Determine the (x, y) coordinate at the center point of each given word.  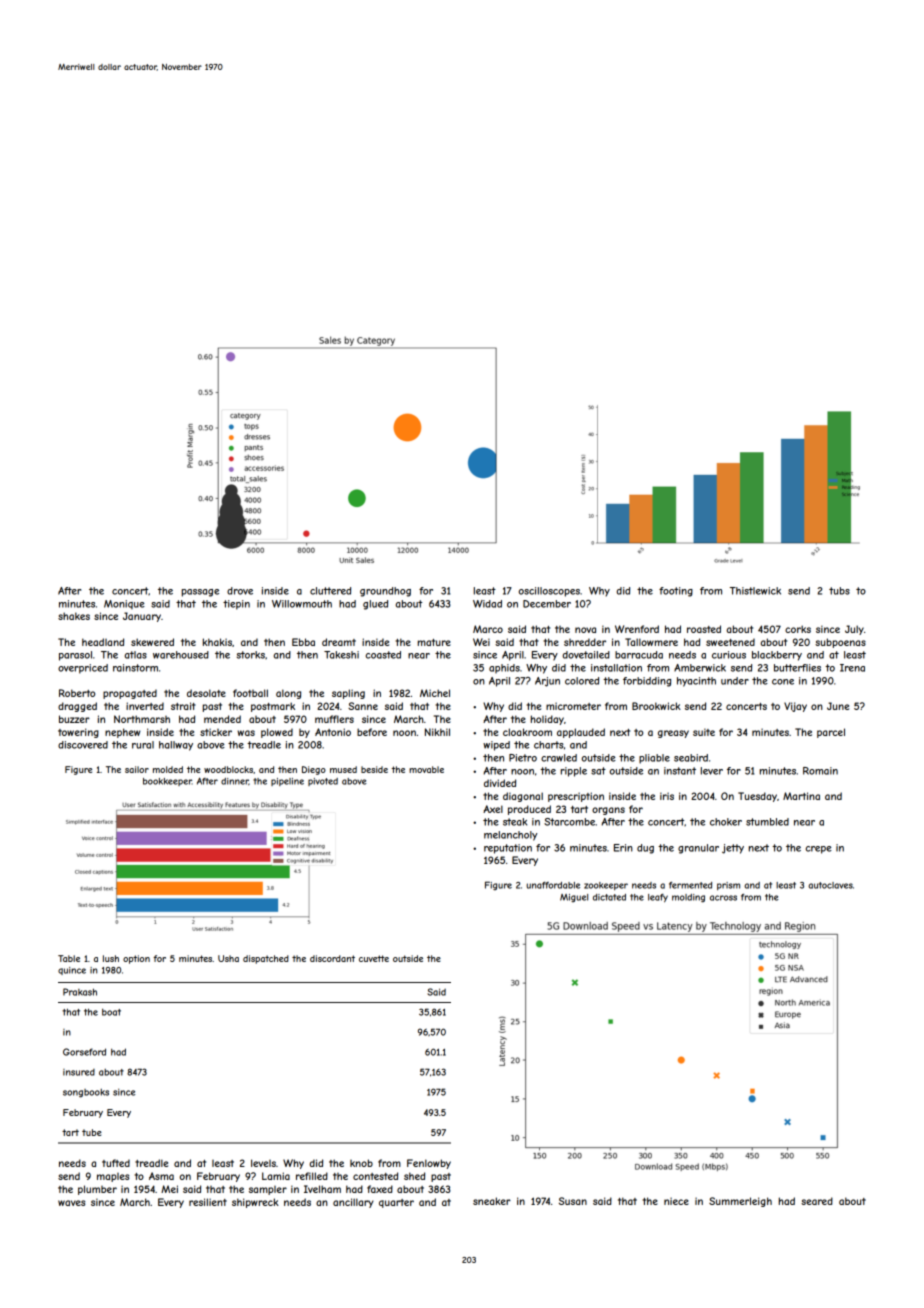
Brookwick (656, 706)
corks (798, 629)
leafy (658, 898)
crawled (559, 758)
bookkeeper (167, 782)
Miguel (574, 898)
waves (71, 1203)
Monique (124, 604)
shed (414, 1176)
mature (434, 642)
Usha (228, 958)
